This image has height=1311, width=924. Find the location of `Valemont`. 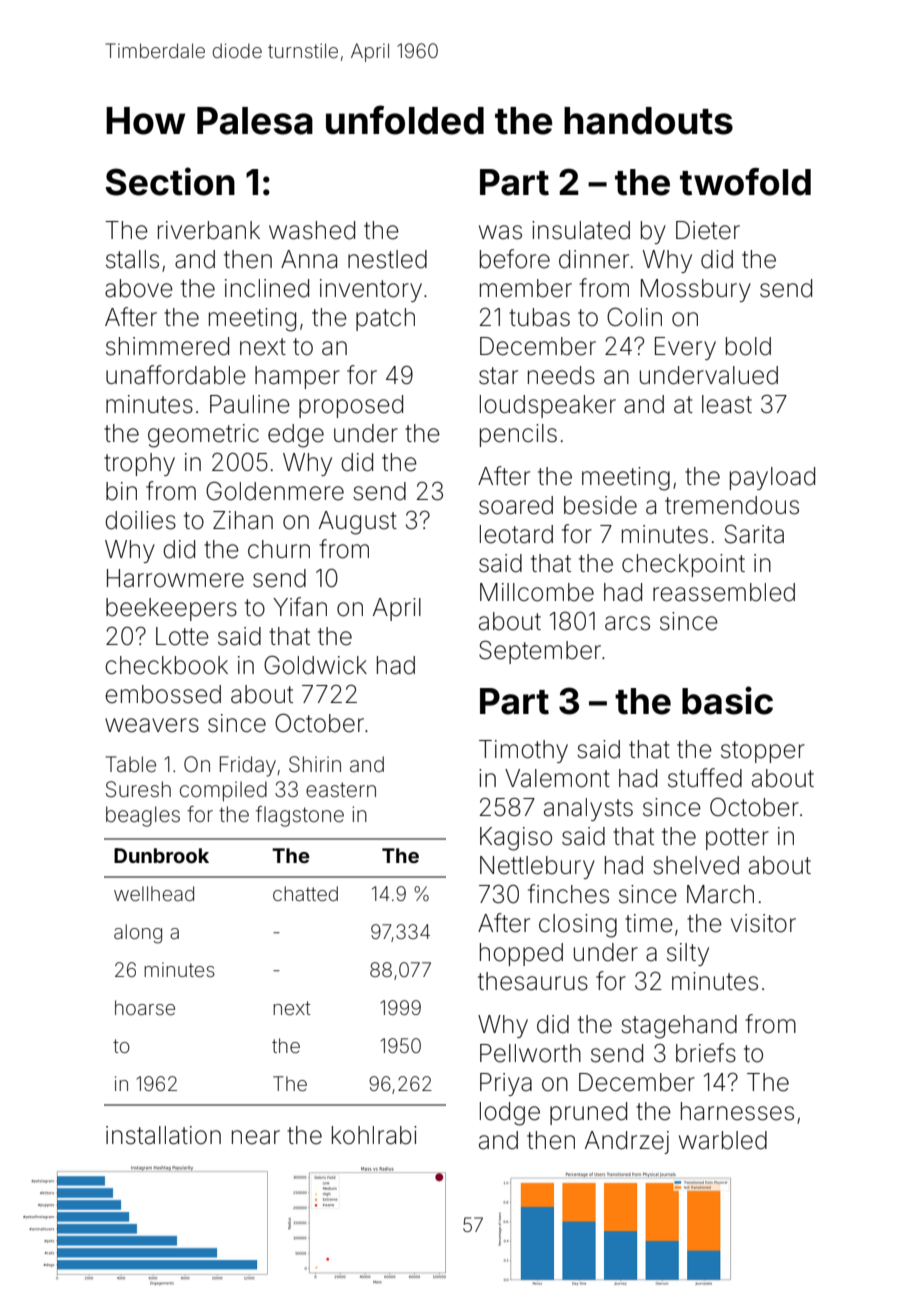

Valemont is located at coordinates (557, 778).
